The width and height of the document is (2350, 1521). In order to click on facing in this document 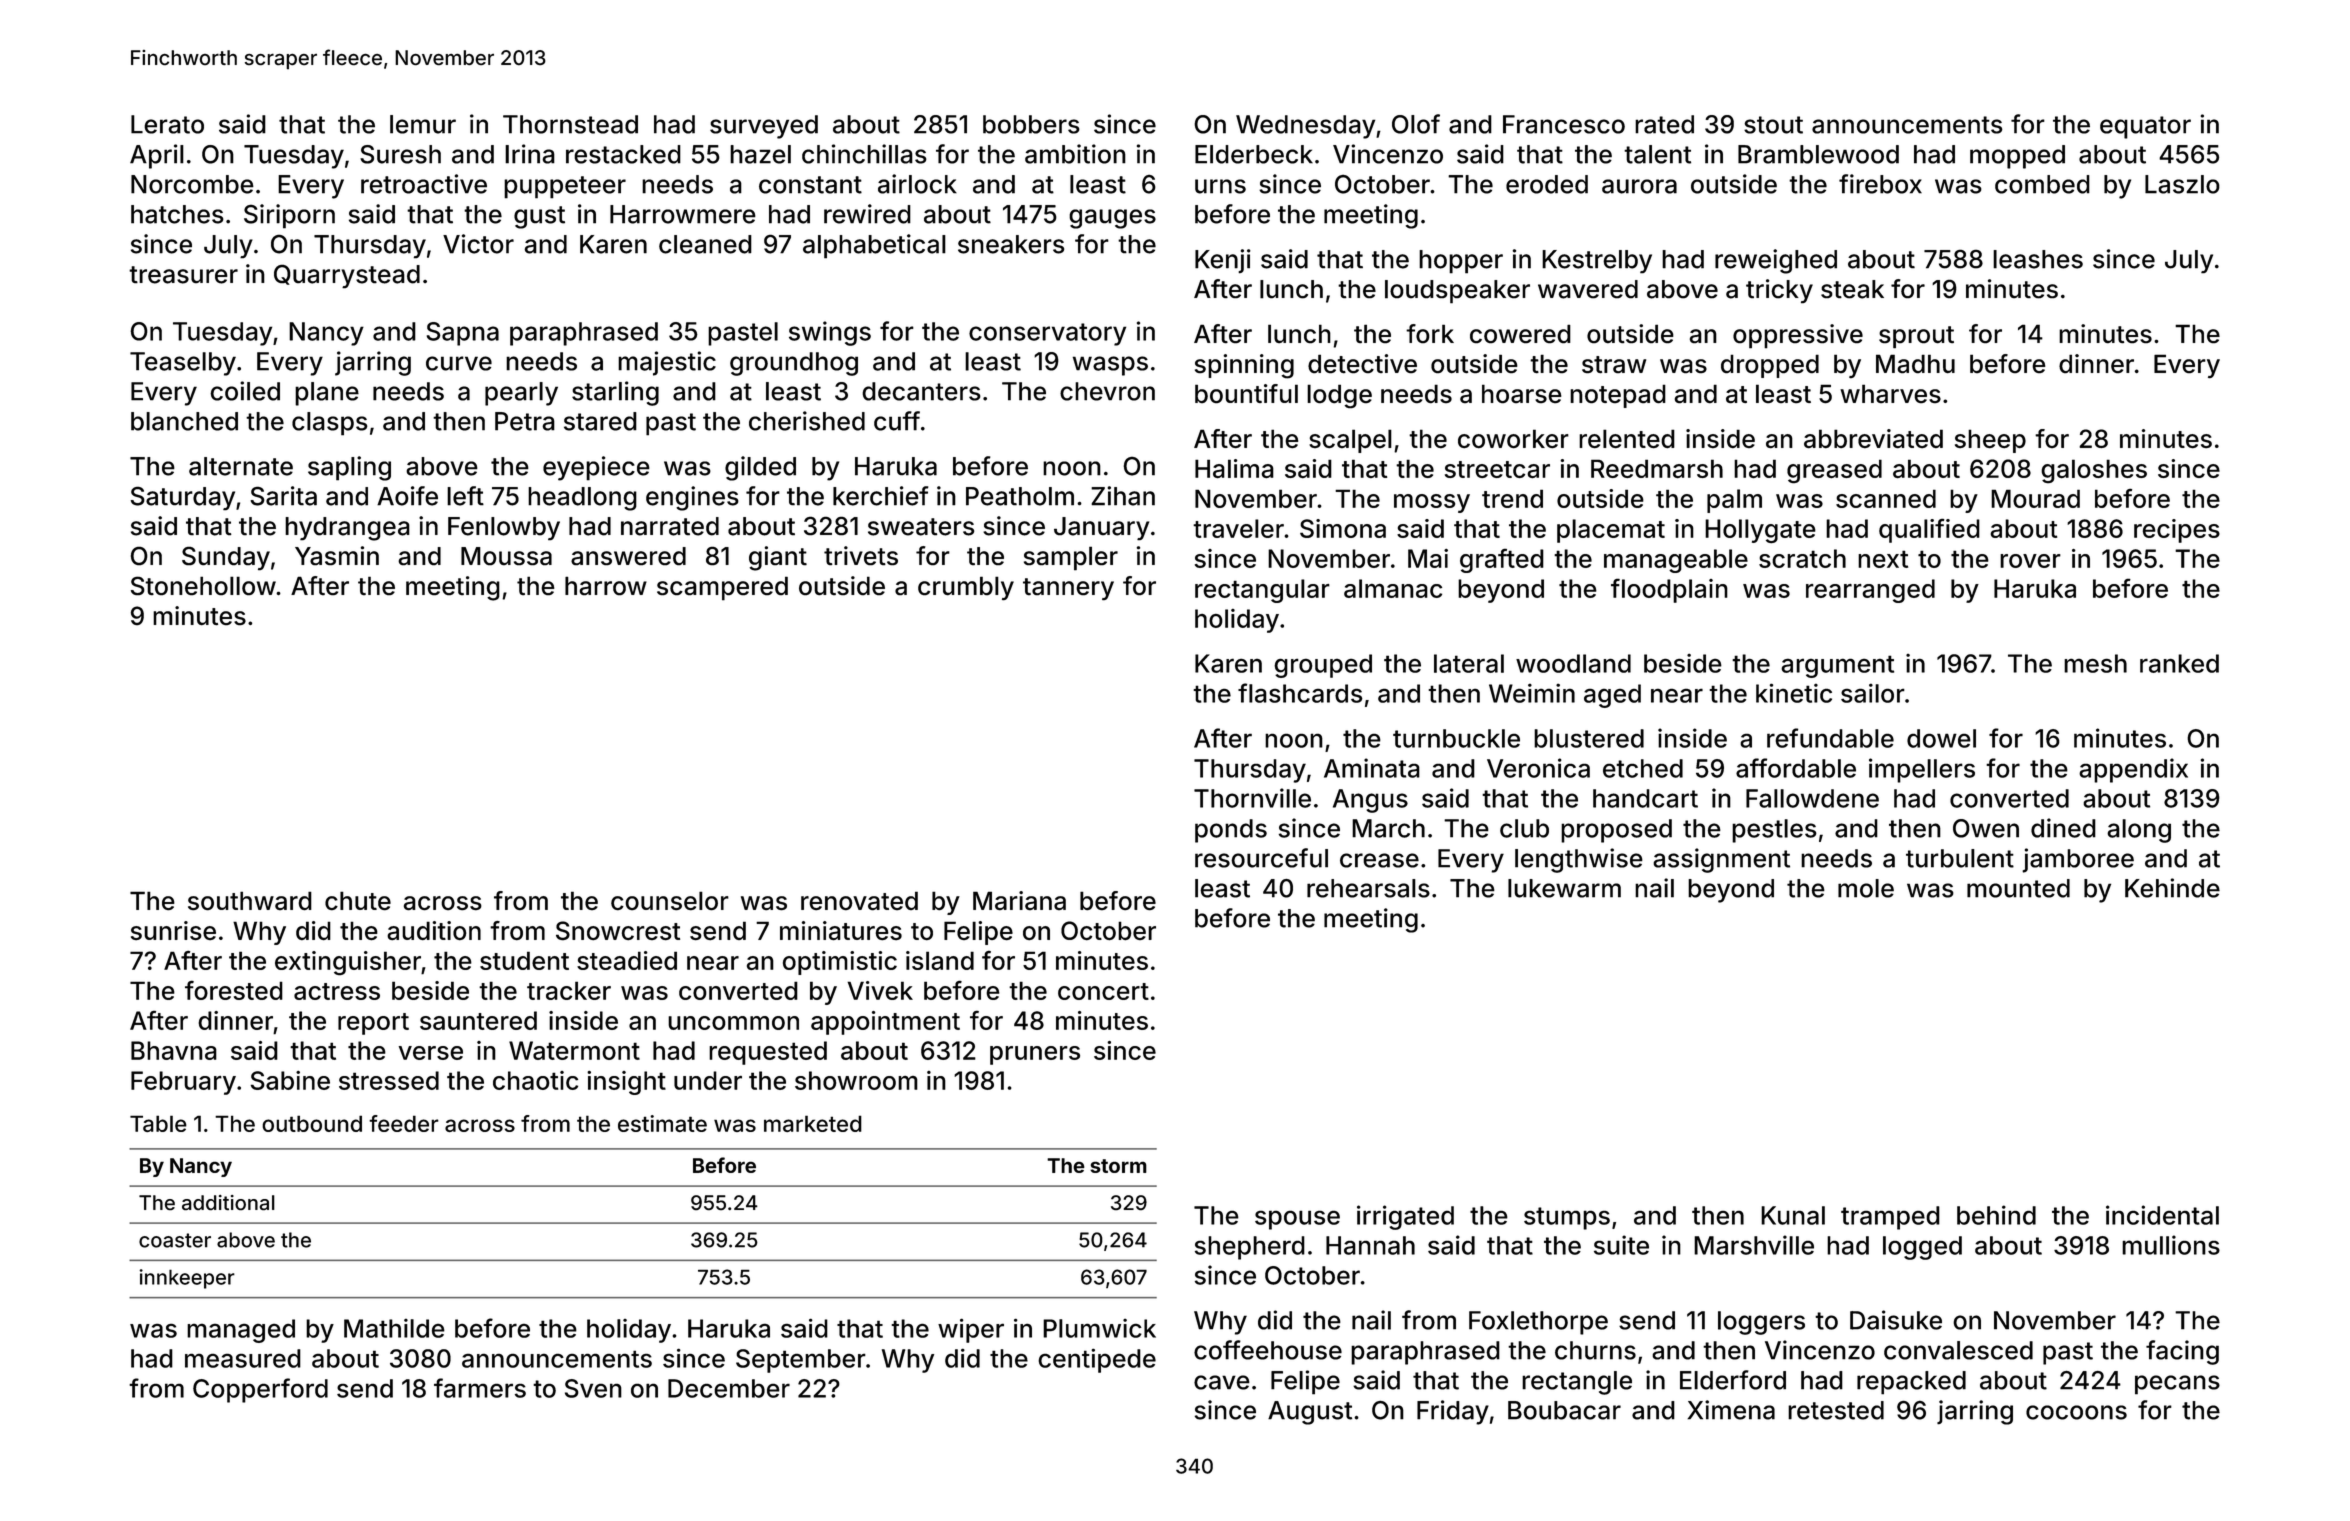, I will do `click(2182, 1352)`.
